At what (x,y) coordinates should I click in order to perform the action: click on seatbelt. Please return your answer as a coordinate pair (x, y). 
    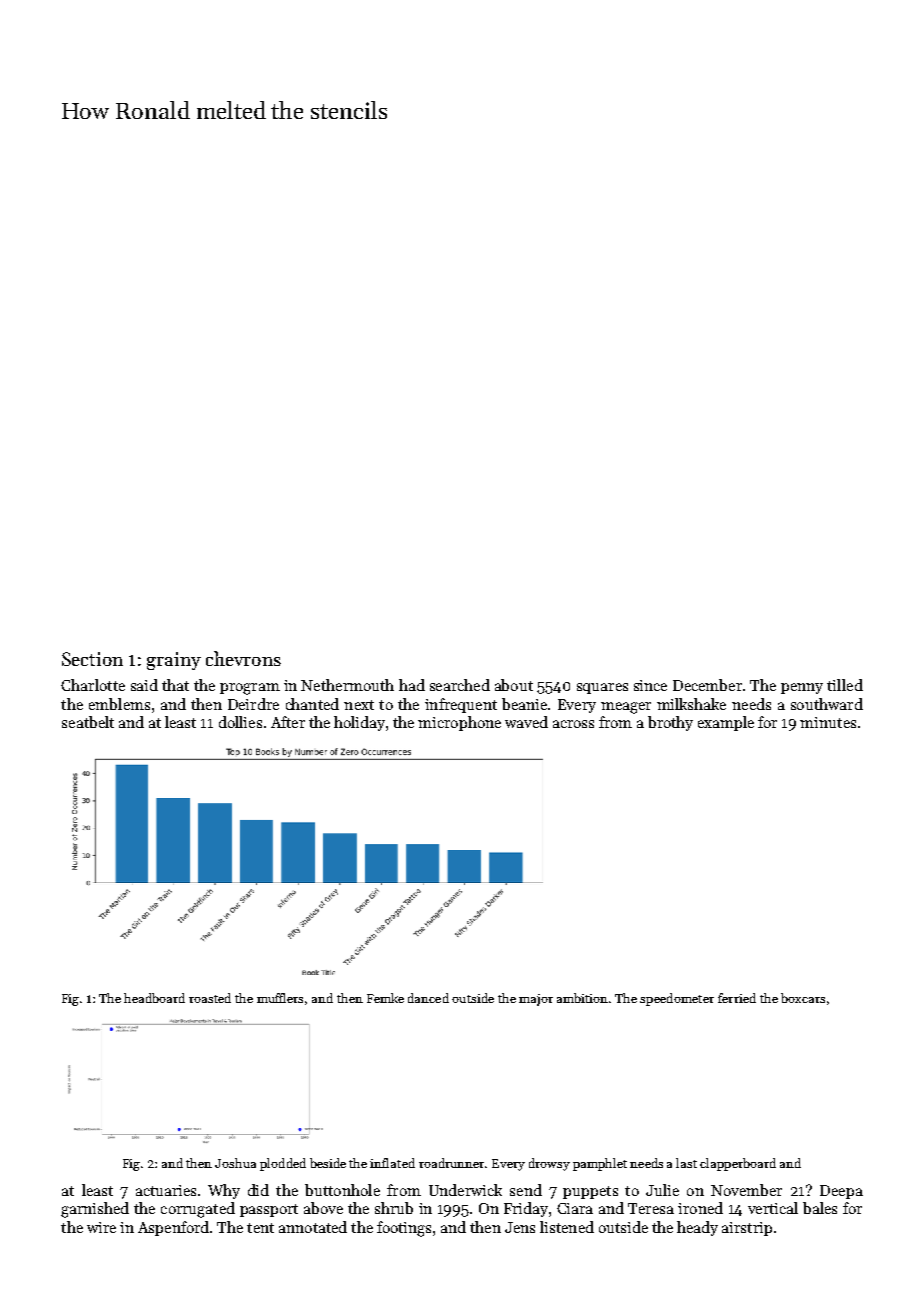
    Looking at the image, I should click on (88, 722).
